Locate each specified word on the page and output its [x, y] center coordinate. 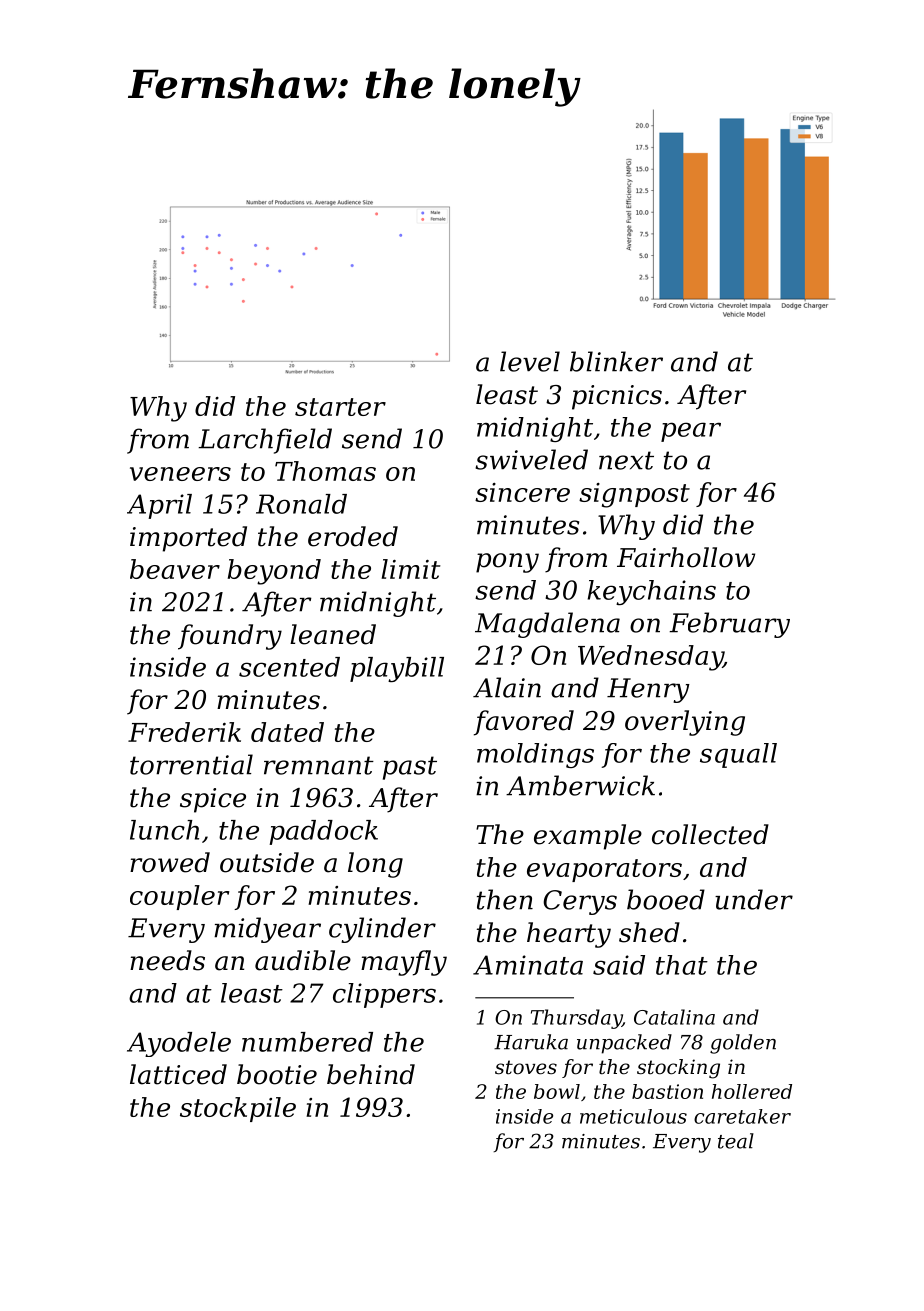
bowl [557, 1091]
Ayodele [179, 1044]
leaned [333, 634]
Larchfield [265, 441]
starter [340, 407]
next [626, 460]
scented [289, 667]
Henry [648, 690]
